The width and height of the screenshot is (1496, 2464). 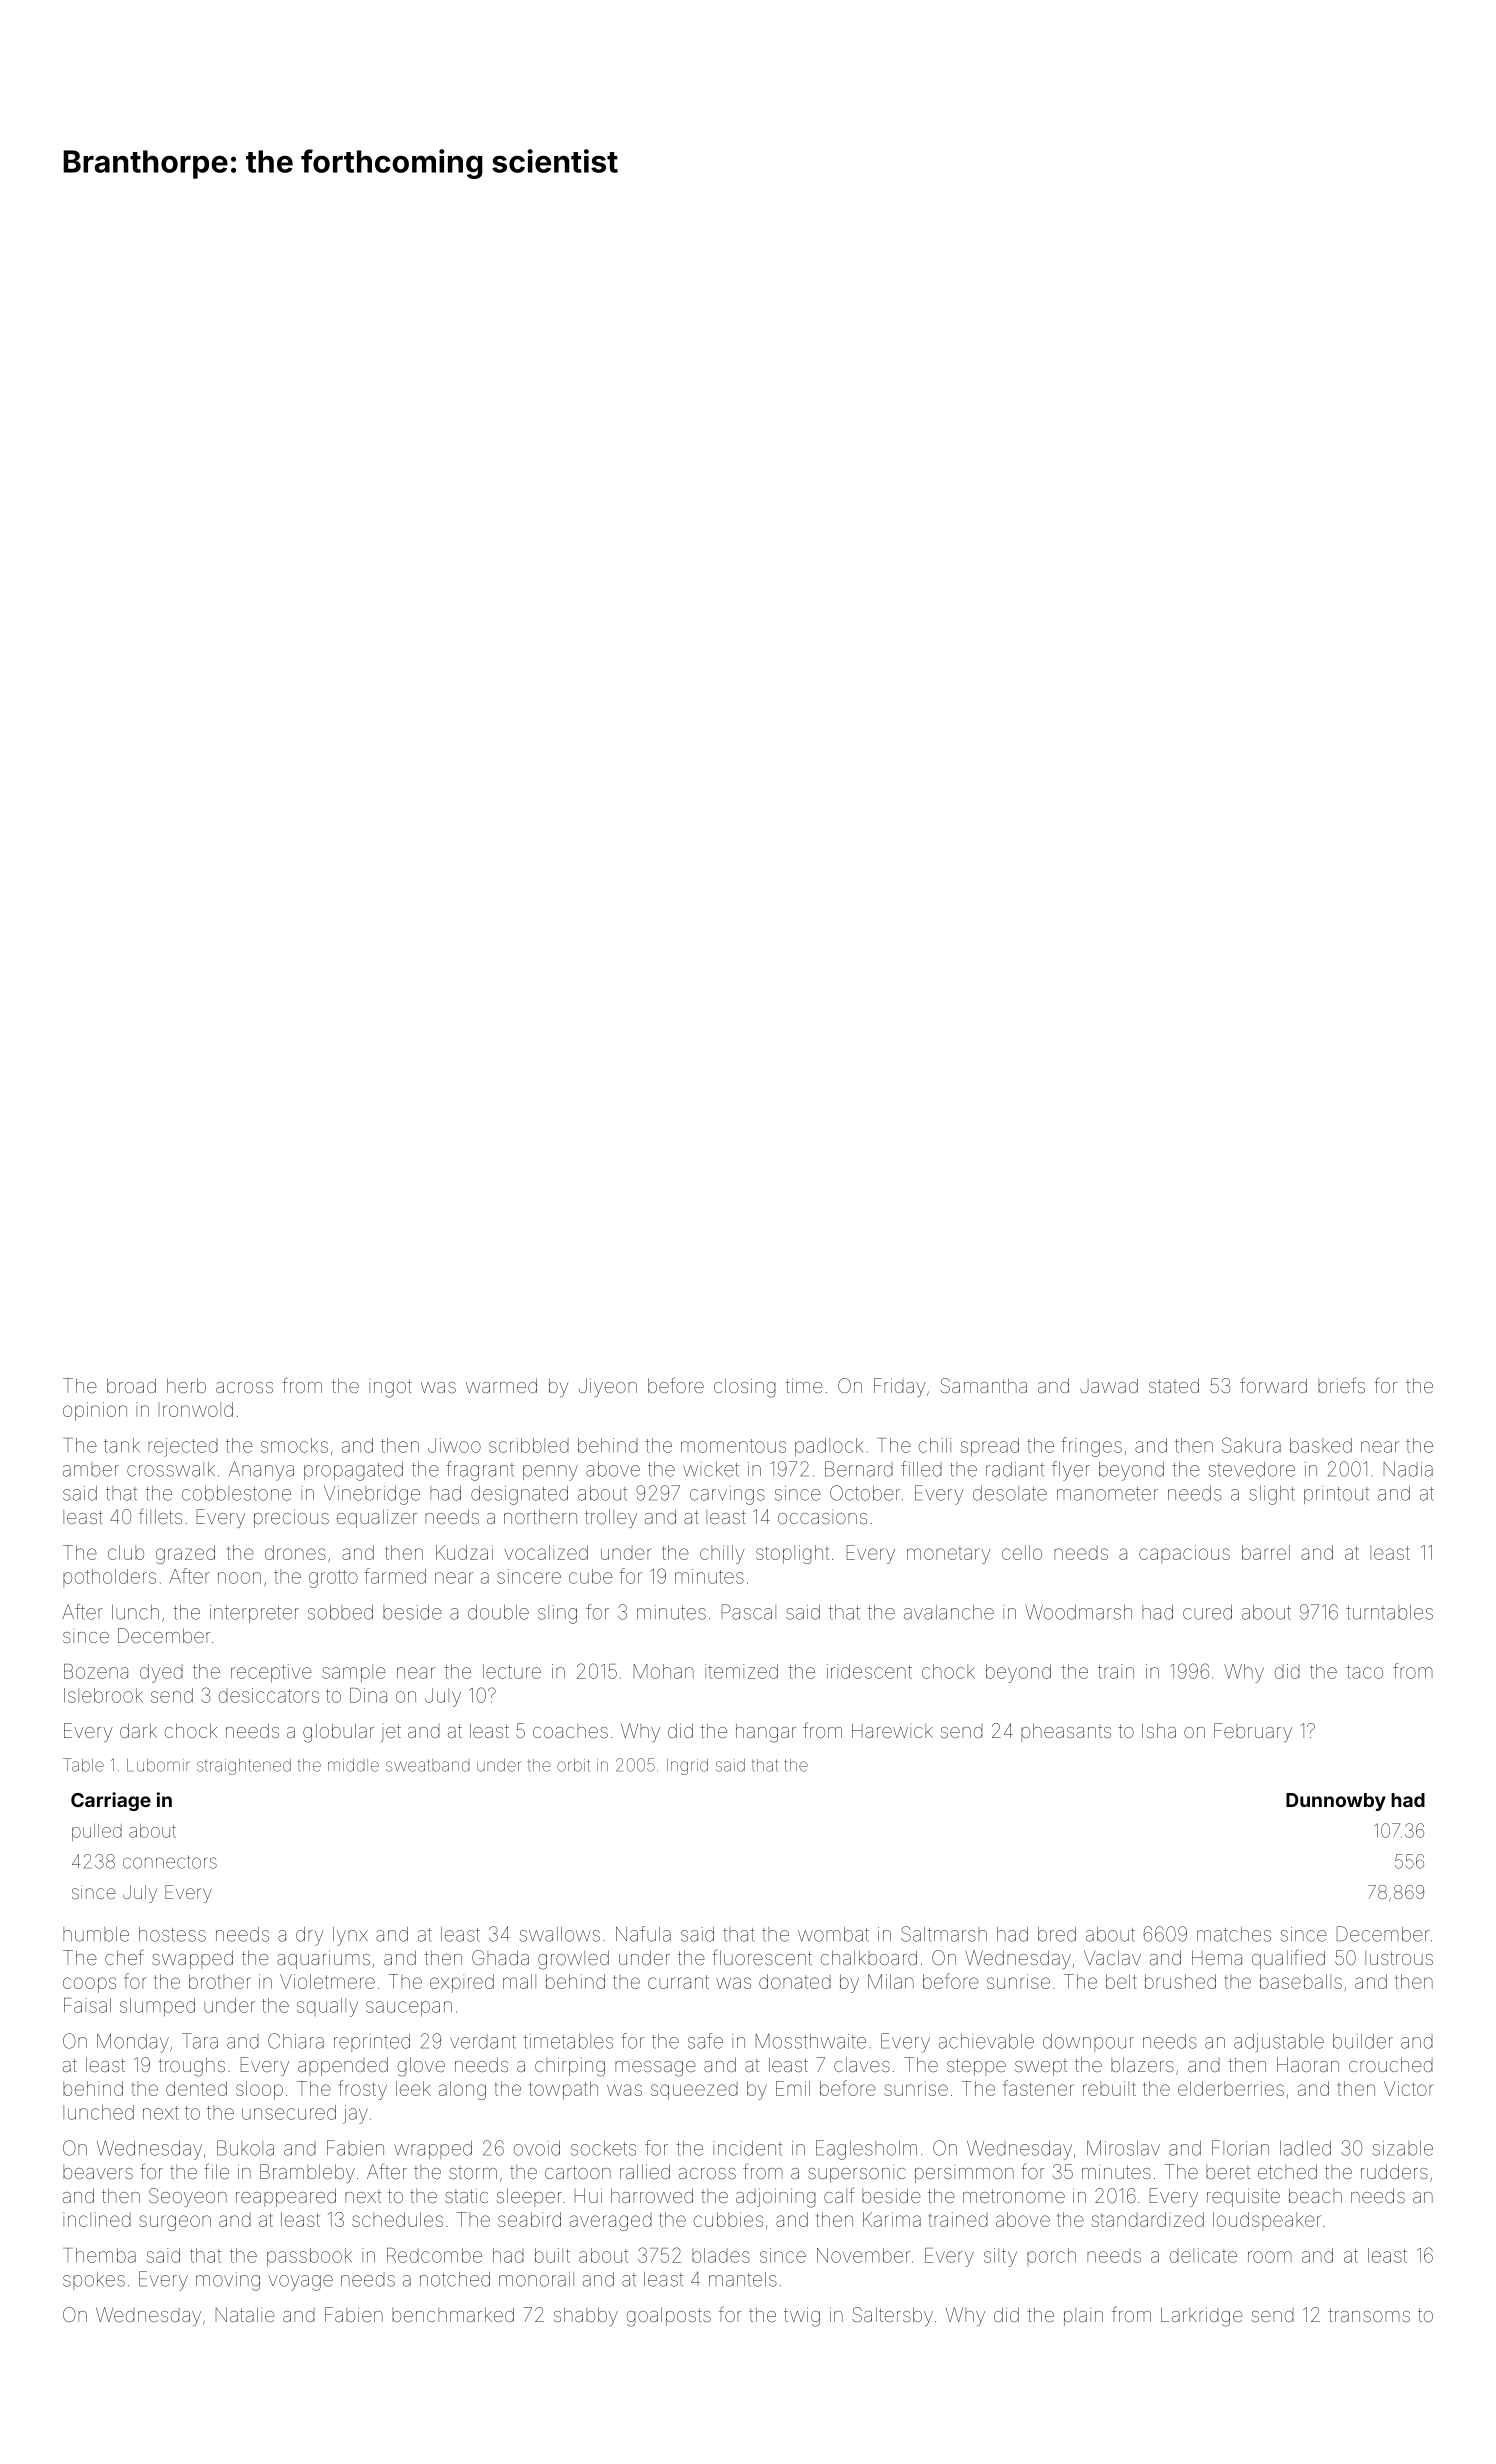 I want to click on Miroslav, so click(x=1123, y=2148).
